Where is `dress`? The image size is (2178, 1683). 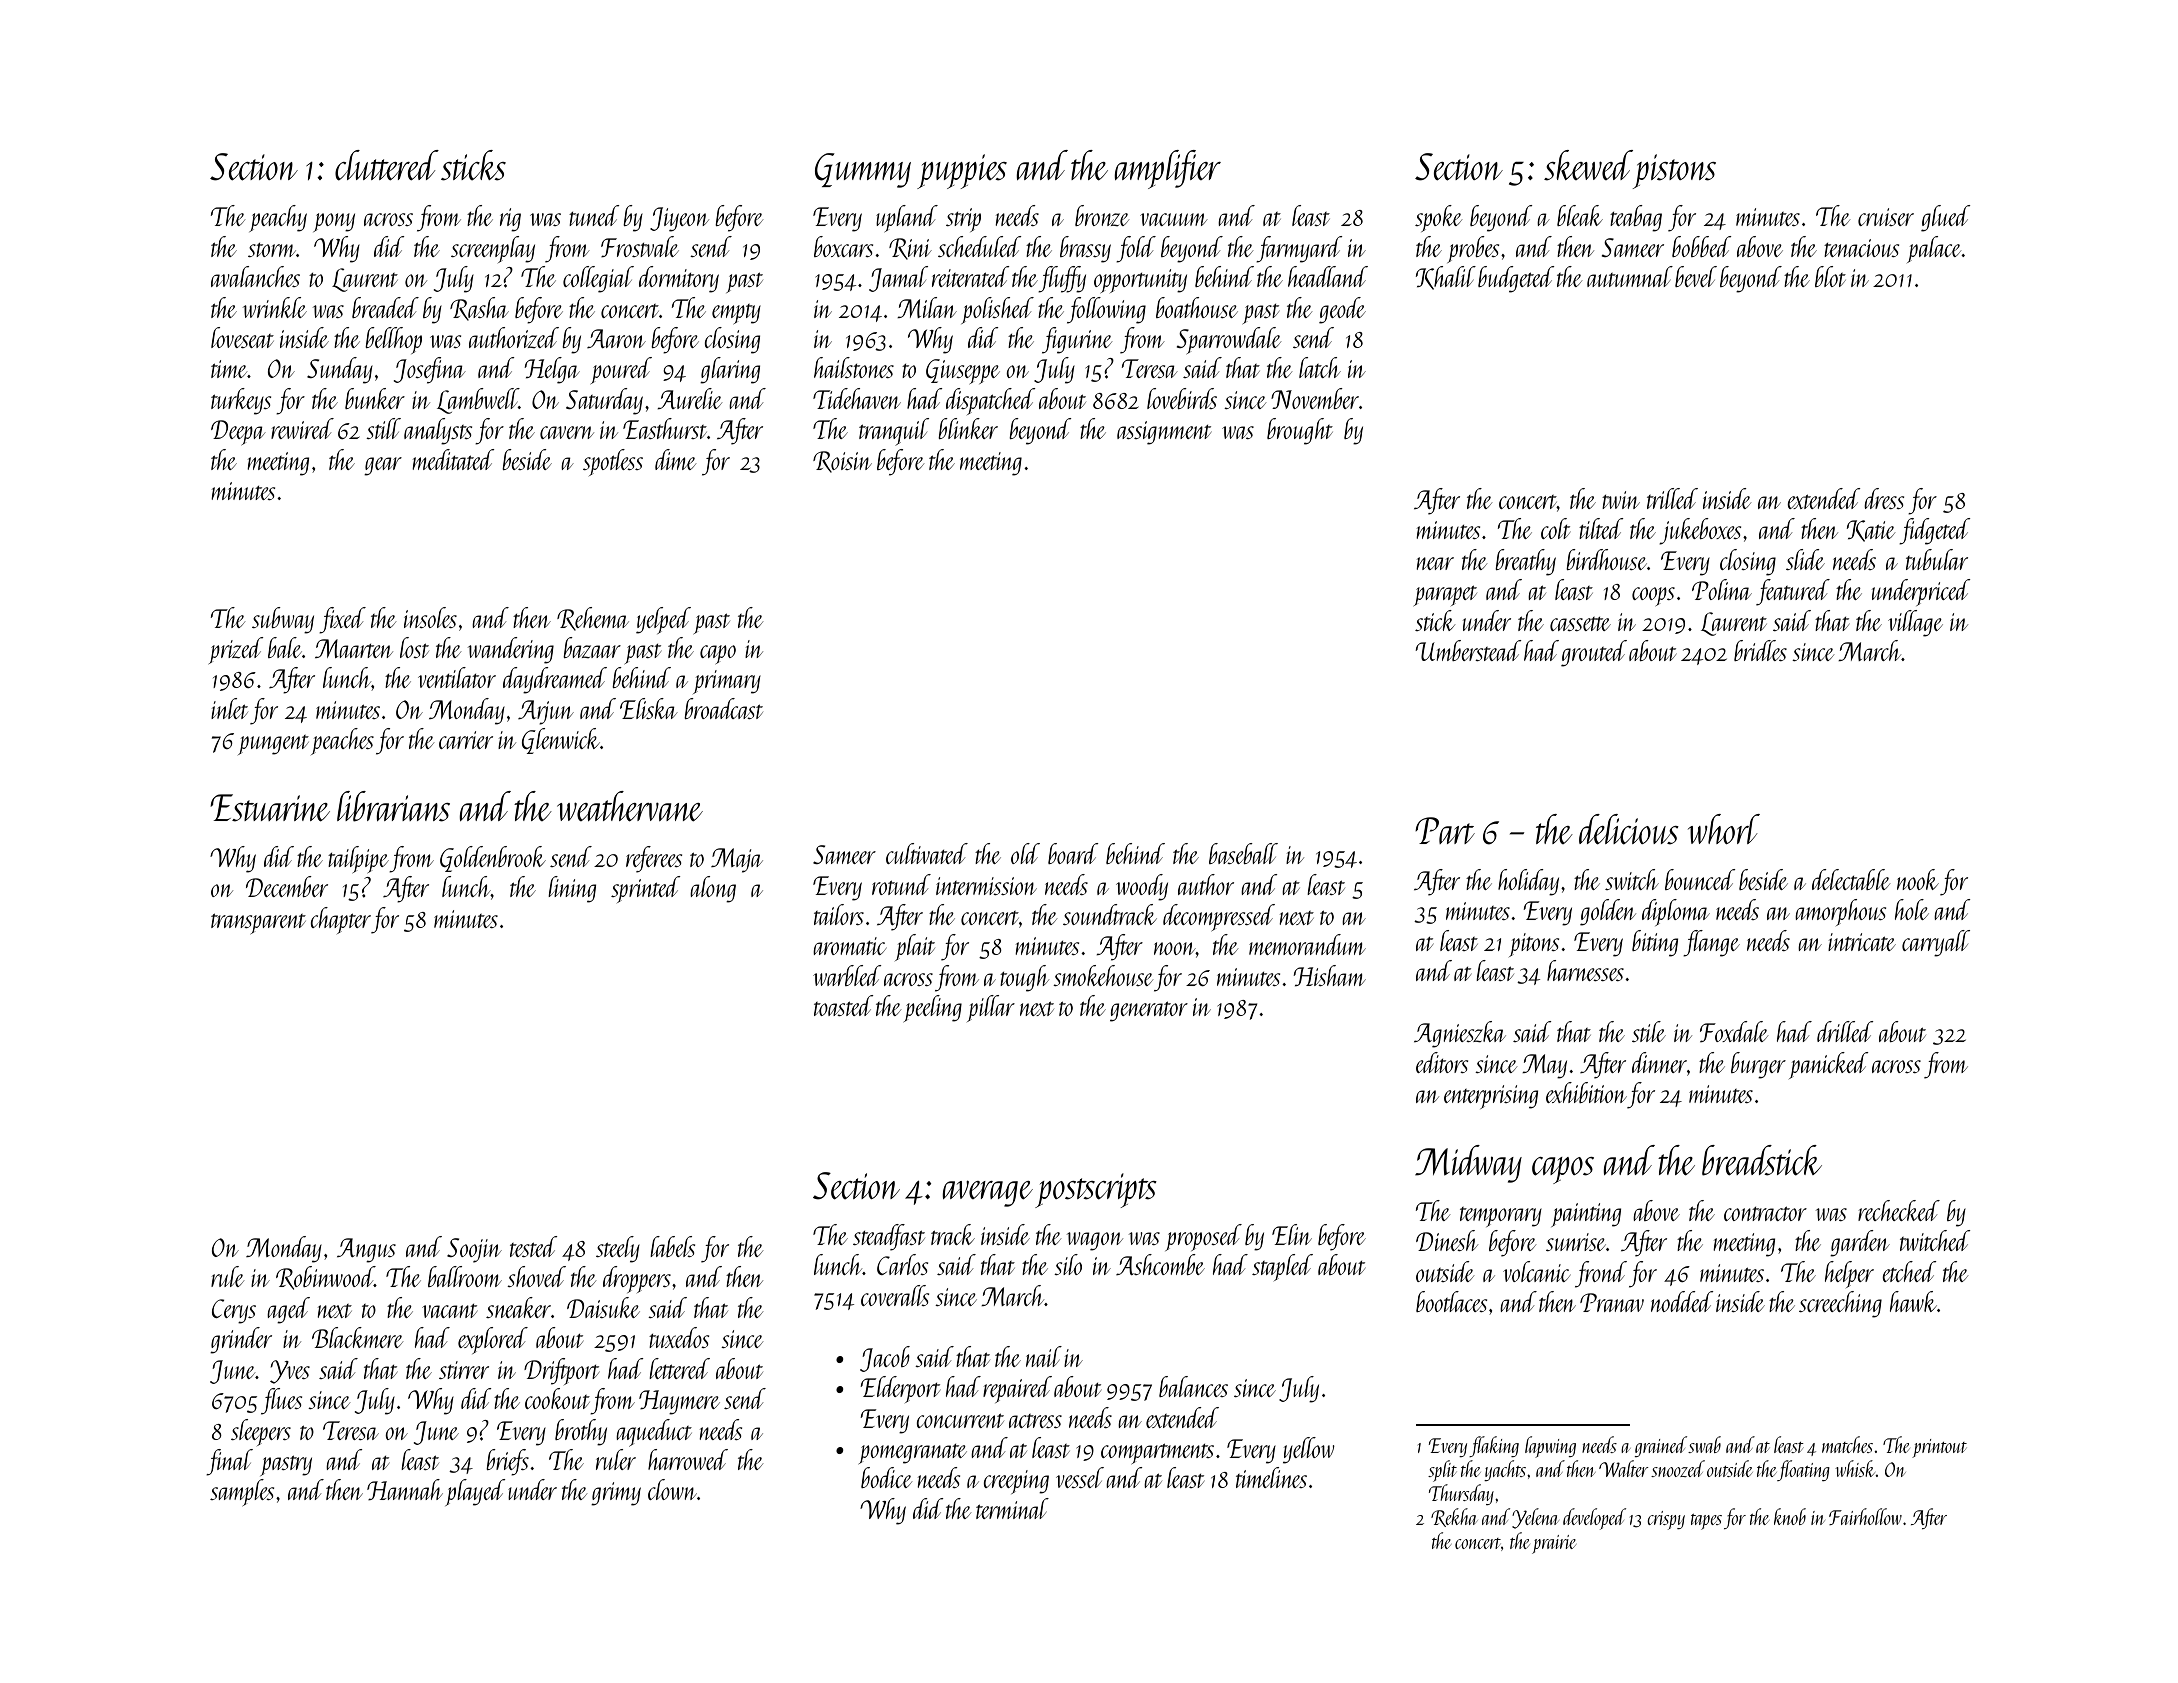
dress is located at coordinates (1884, 498).
